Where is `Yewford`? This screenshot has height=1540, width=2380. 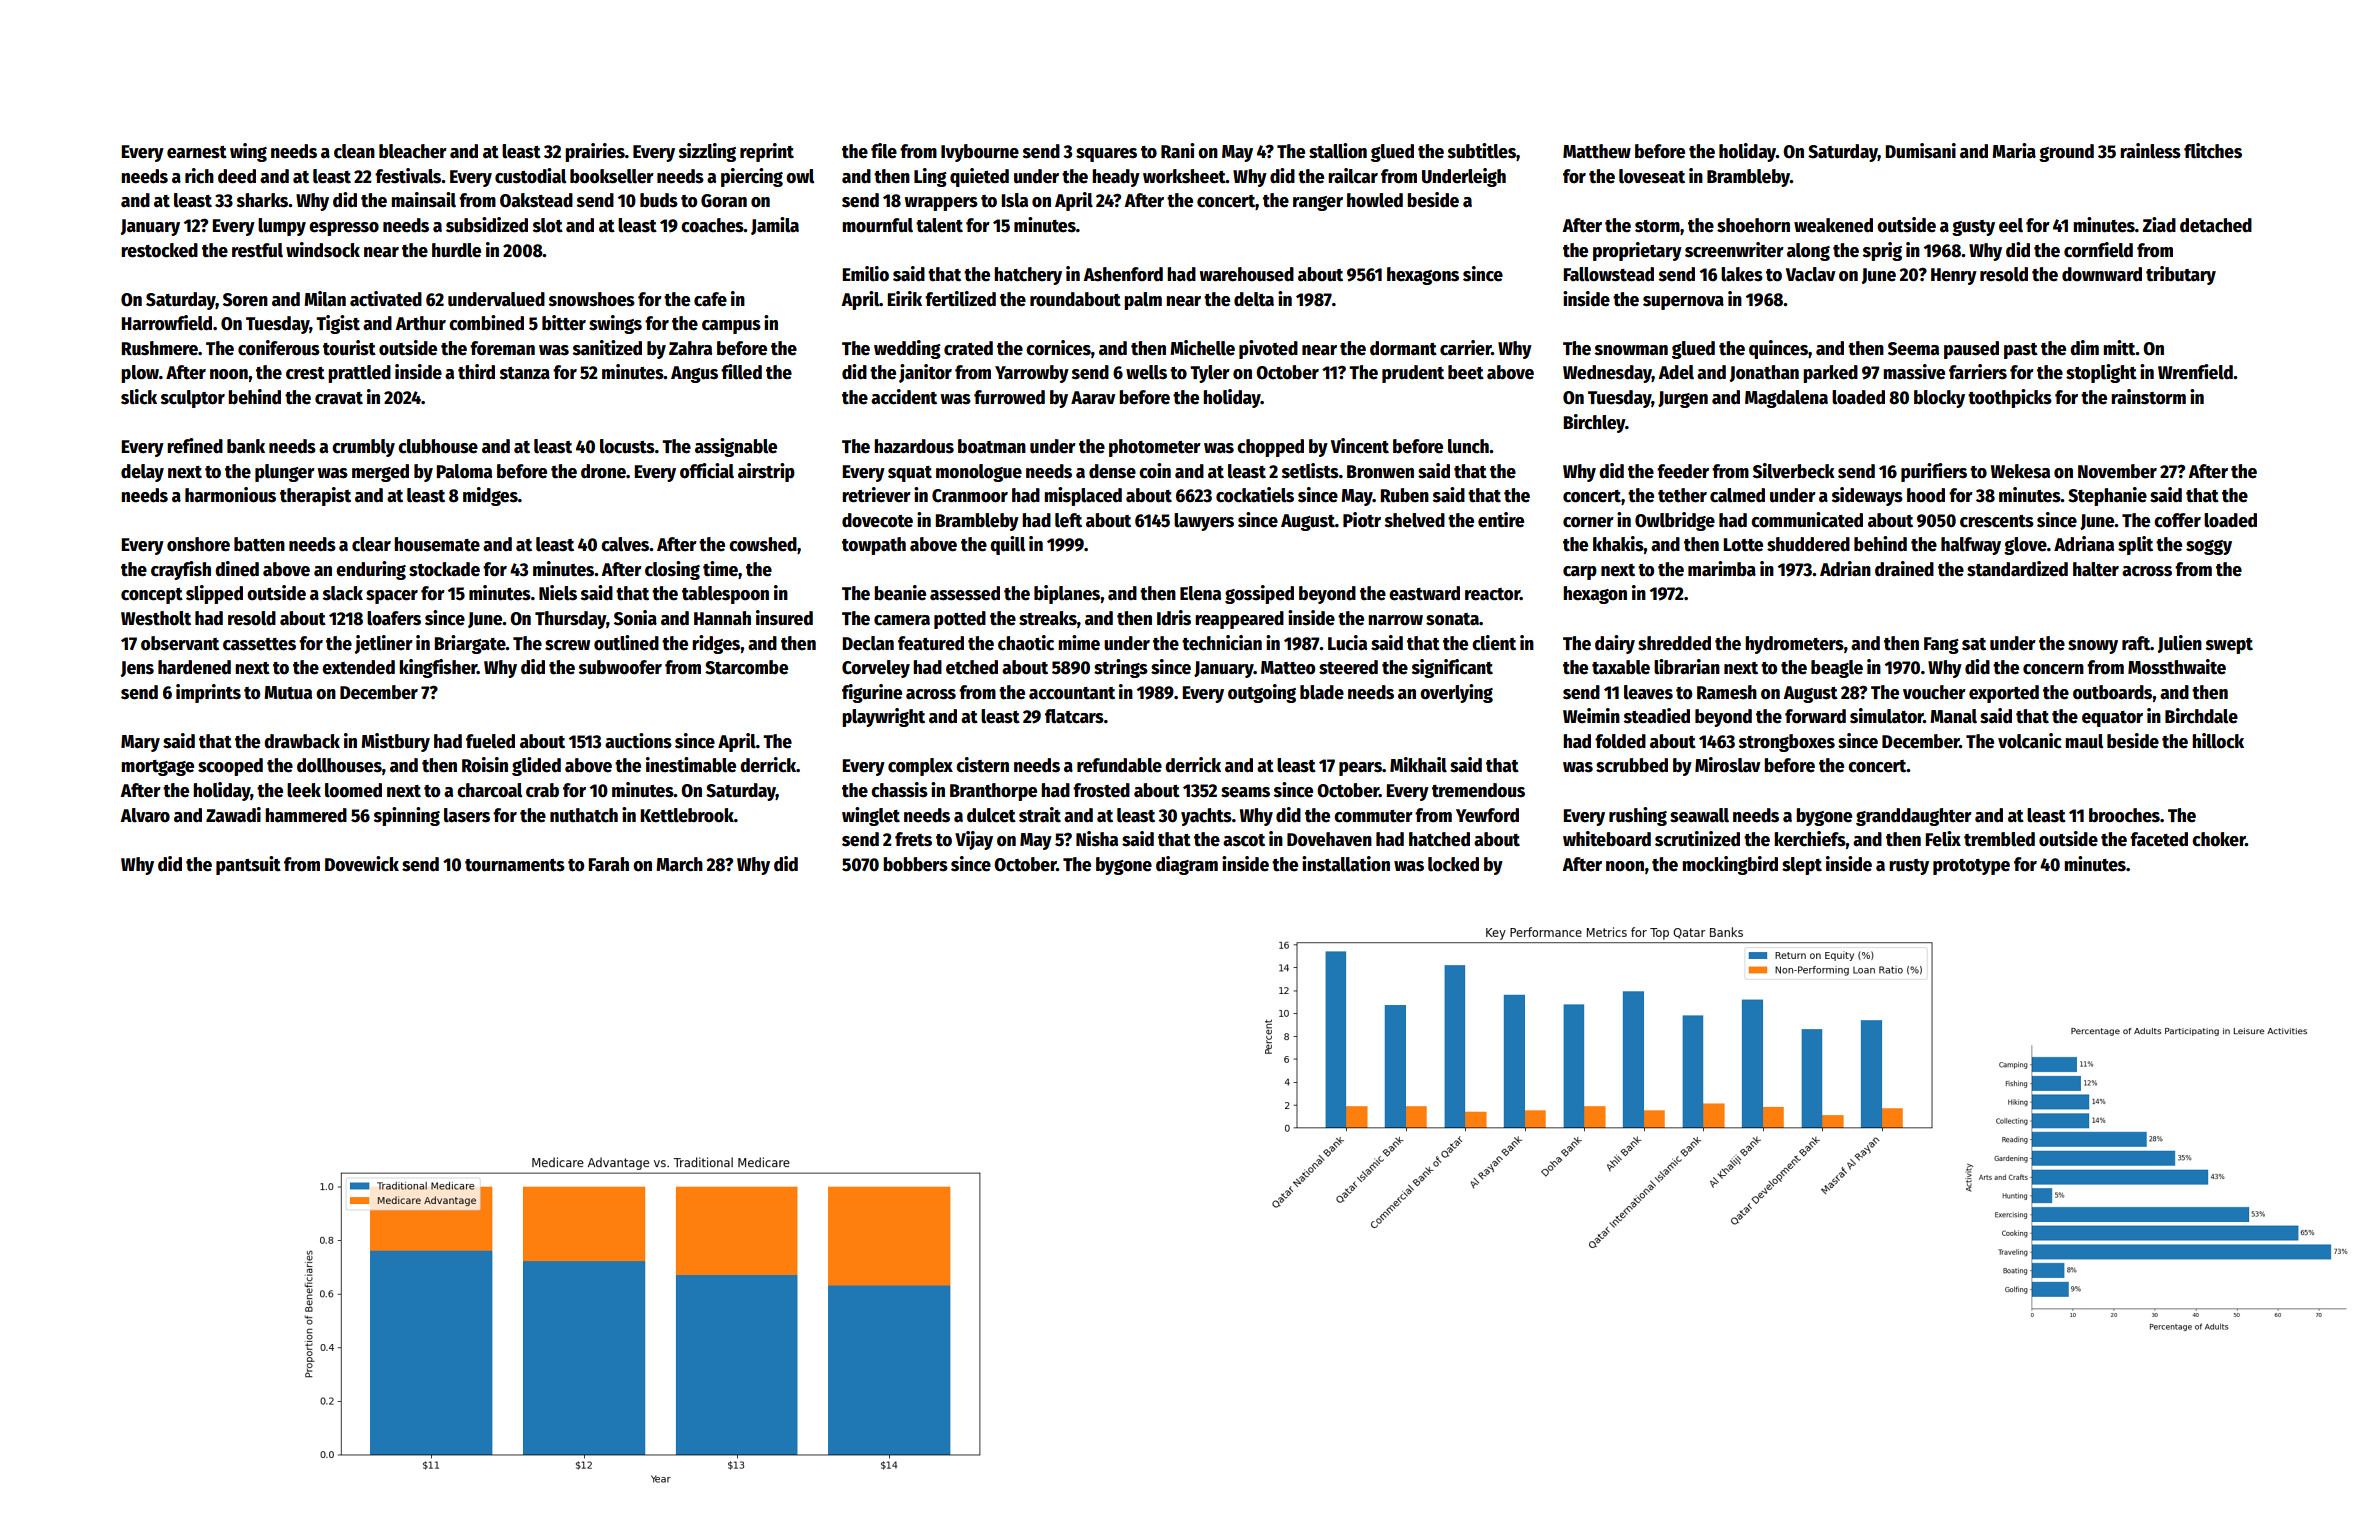
Yewford is located at coordinates (1487, 815).
